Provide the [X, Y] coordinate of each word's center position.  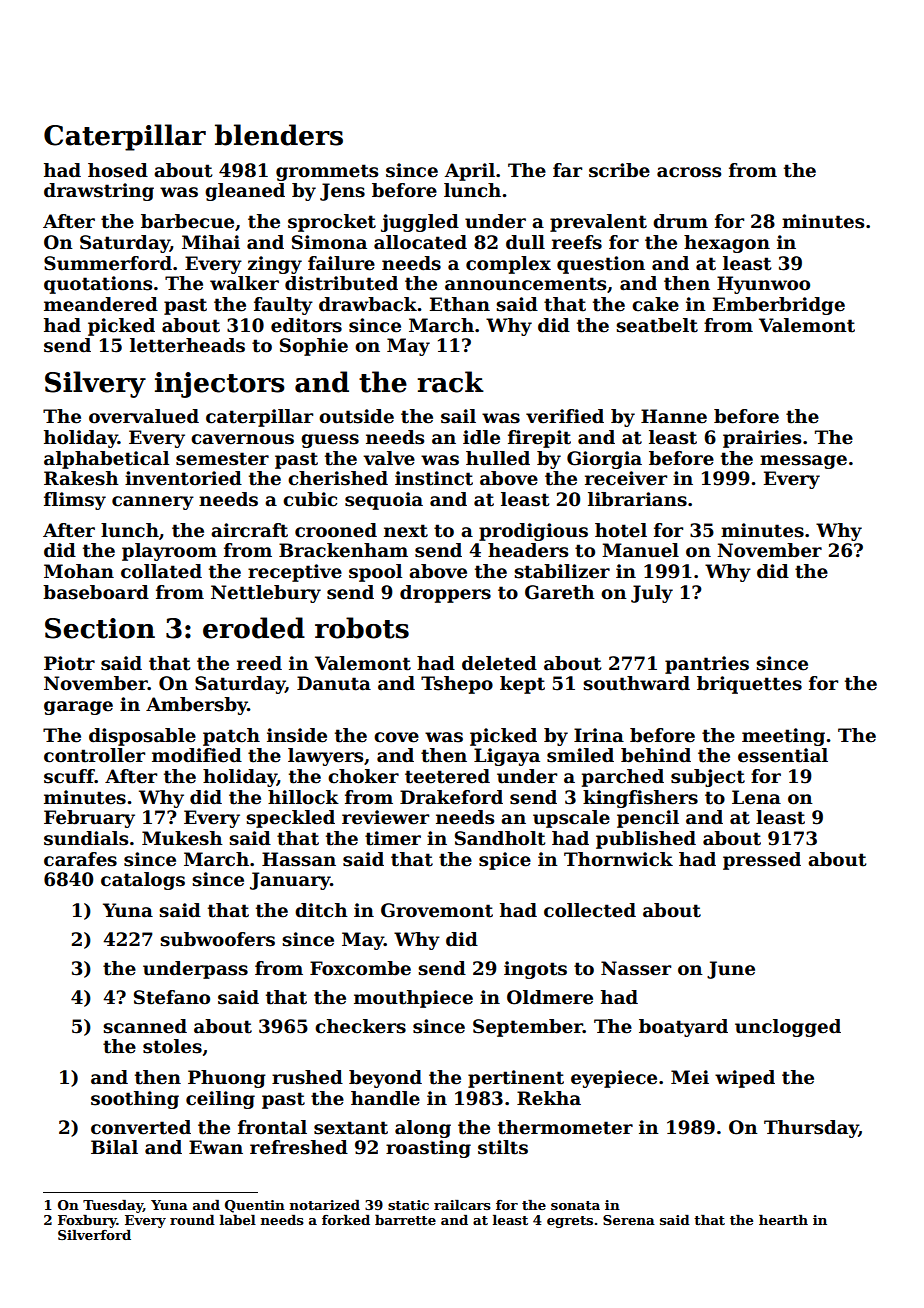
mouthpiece [413, 999]
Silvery [95, 384]
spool [375, 573]
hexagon [727, 244]
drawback [368, 304]
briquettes [749, 685]
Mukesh [182, 838]
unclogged [788, 1028]
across [689, 172]
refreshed [299, 1147]
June [731, 970]
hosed [118, 170]
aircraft [249, 530]
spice [505, 861]
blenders [279, 135]
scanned [145, 1026]
